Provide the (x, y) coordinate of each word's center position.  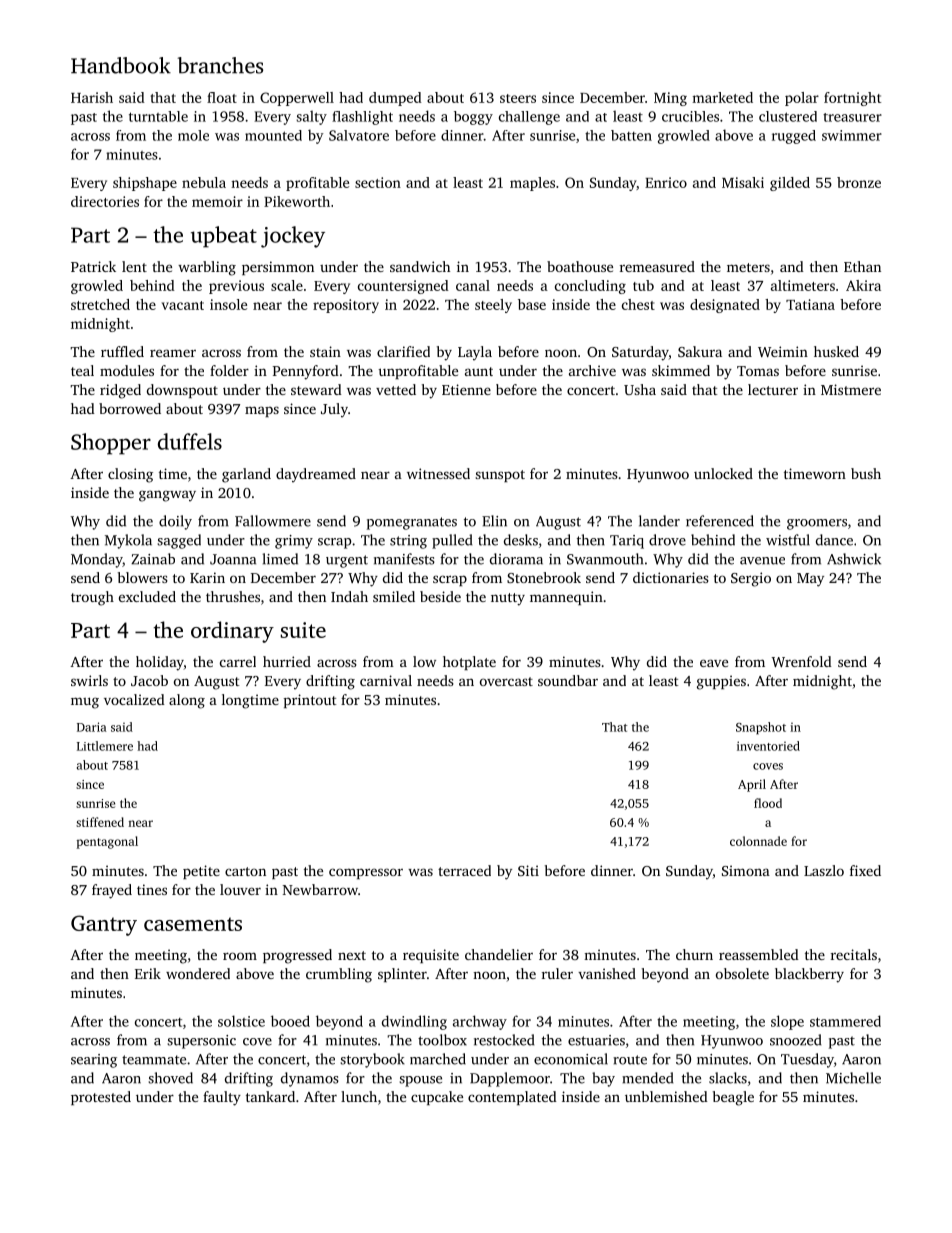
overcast (506, 681)
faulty (222, 1098)
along (187, 701)
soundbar (568, 680)
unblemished (666, 1096)
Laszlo (824, 870)
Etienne (466, 389)
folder (229, 370)
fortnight (852, 99)
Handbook (121, 65)
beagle (733, 1098)
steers (518, 98)
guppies (721, 682)
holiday (160, 663)
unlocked (723, 473)
